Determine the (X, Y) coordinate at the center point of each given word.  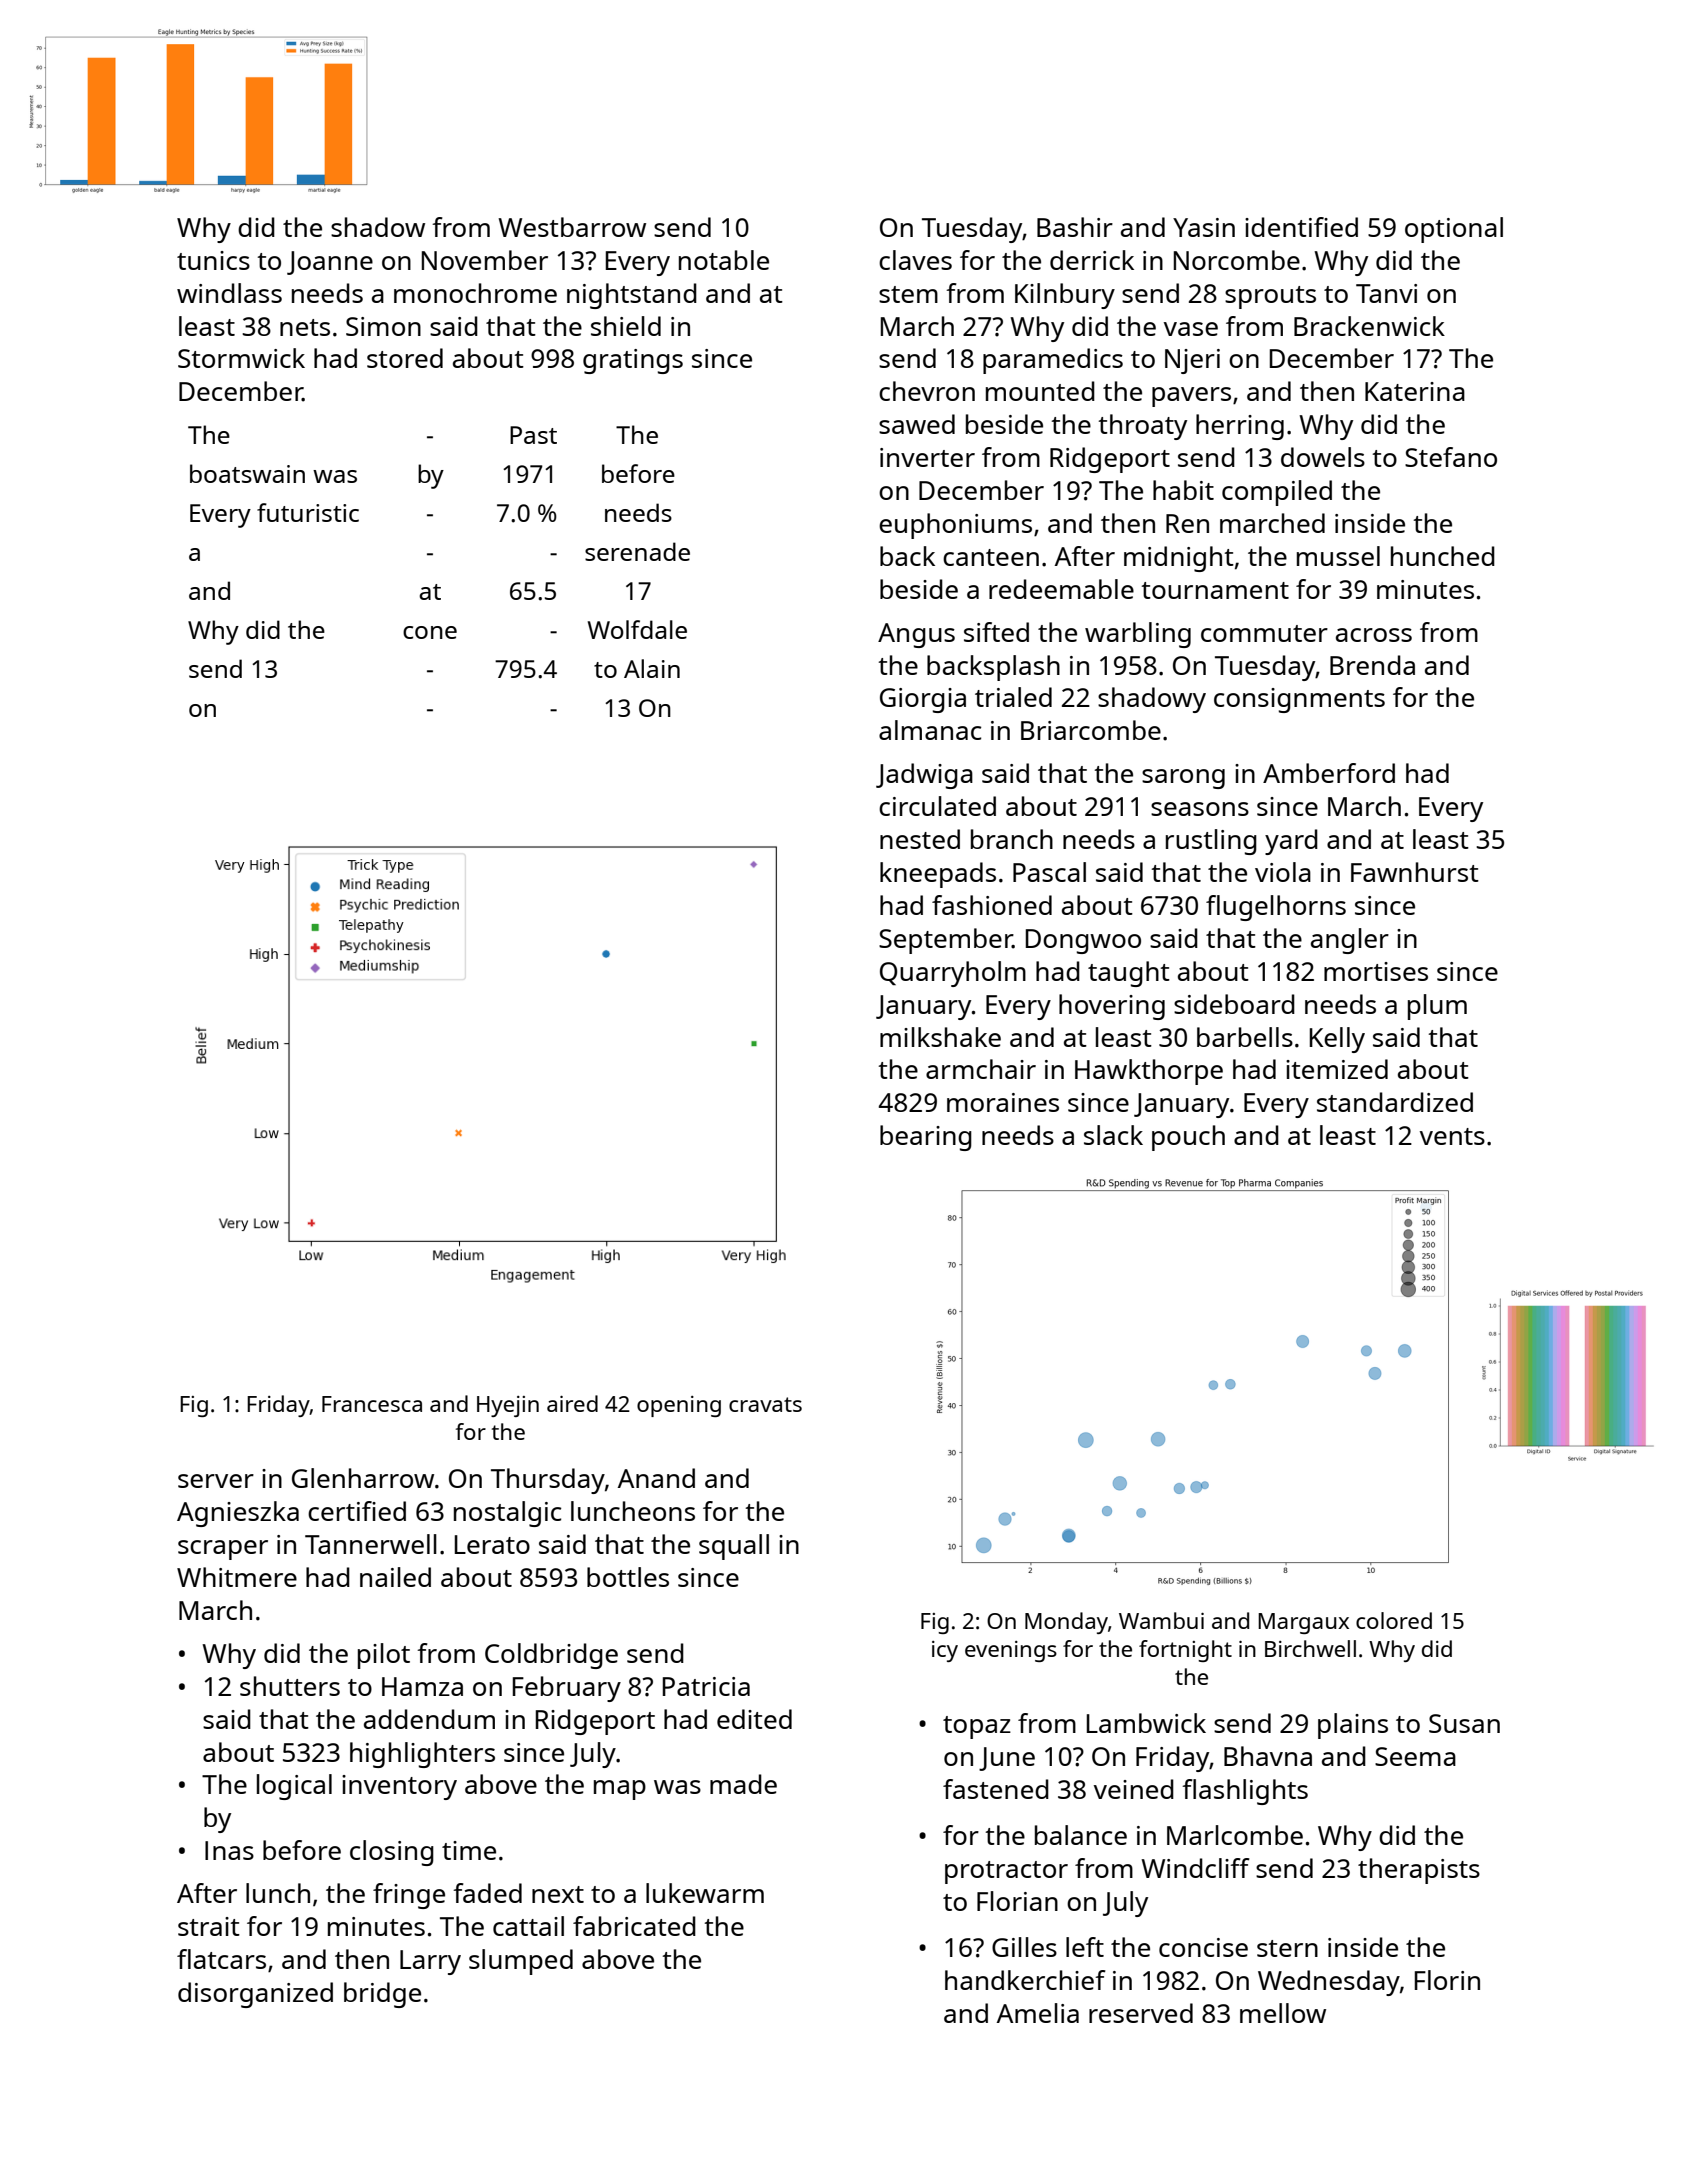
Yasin (1204, 227)
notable (724, 260)
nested (920, 839)
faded (487, 1893)
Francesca (372, 1404)
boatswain (247, 473)
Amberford (1329, 773)
